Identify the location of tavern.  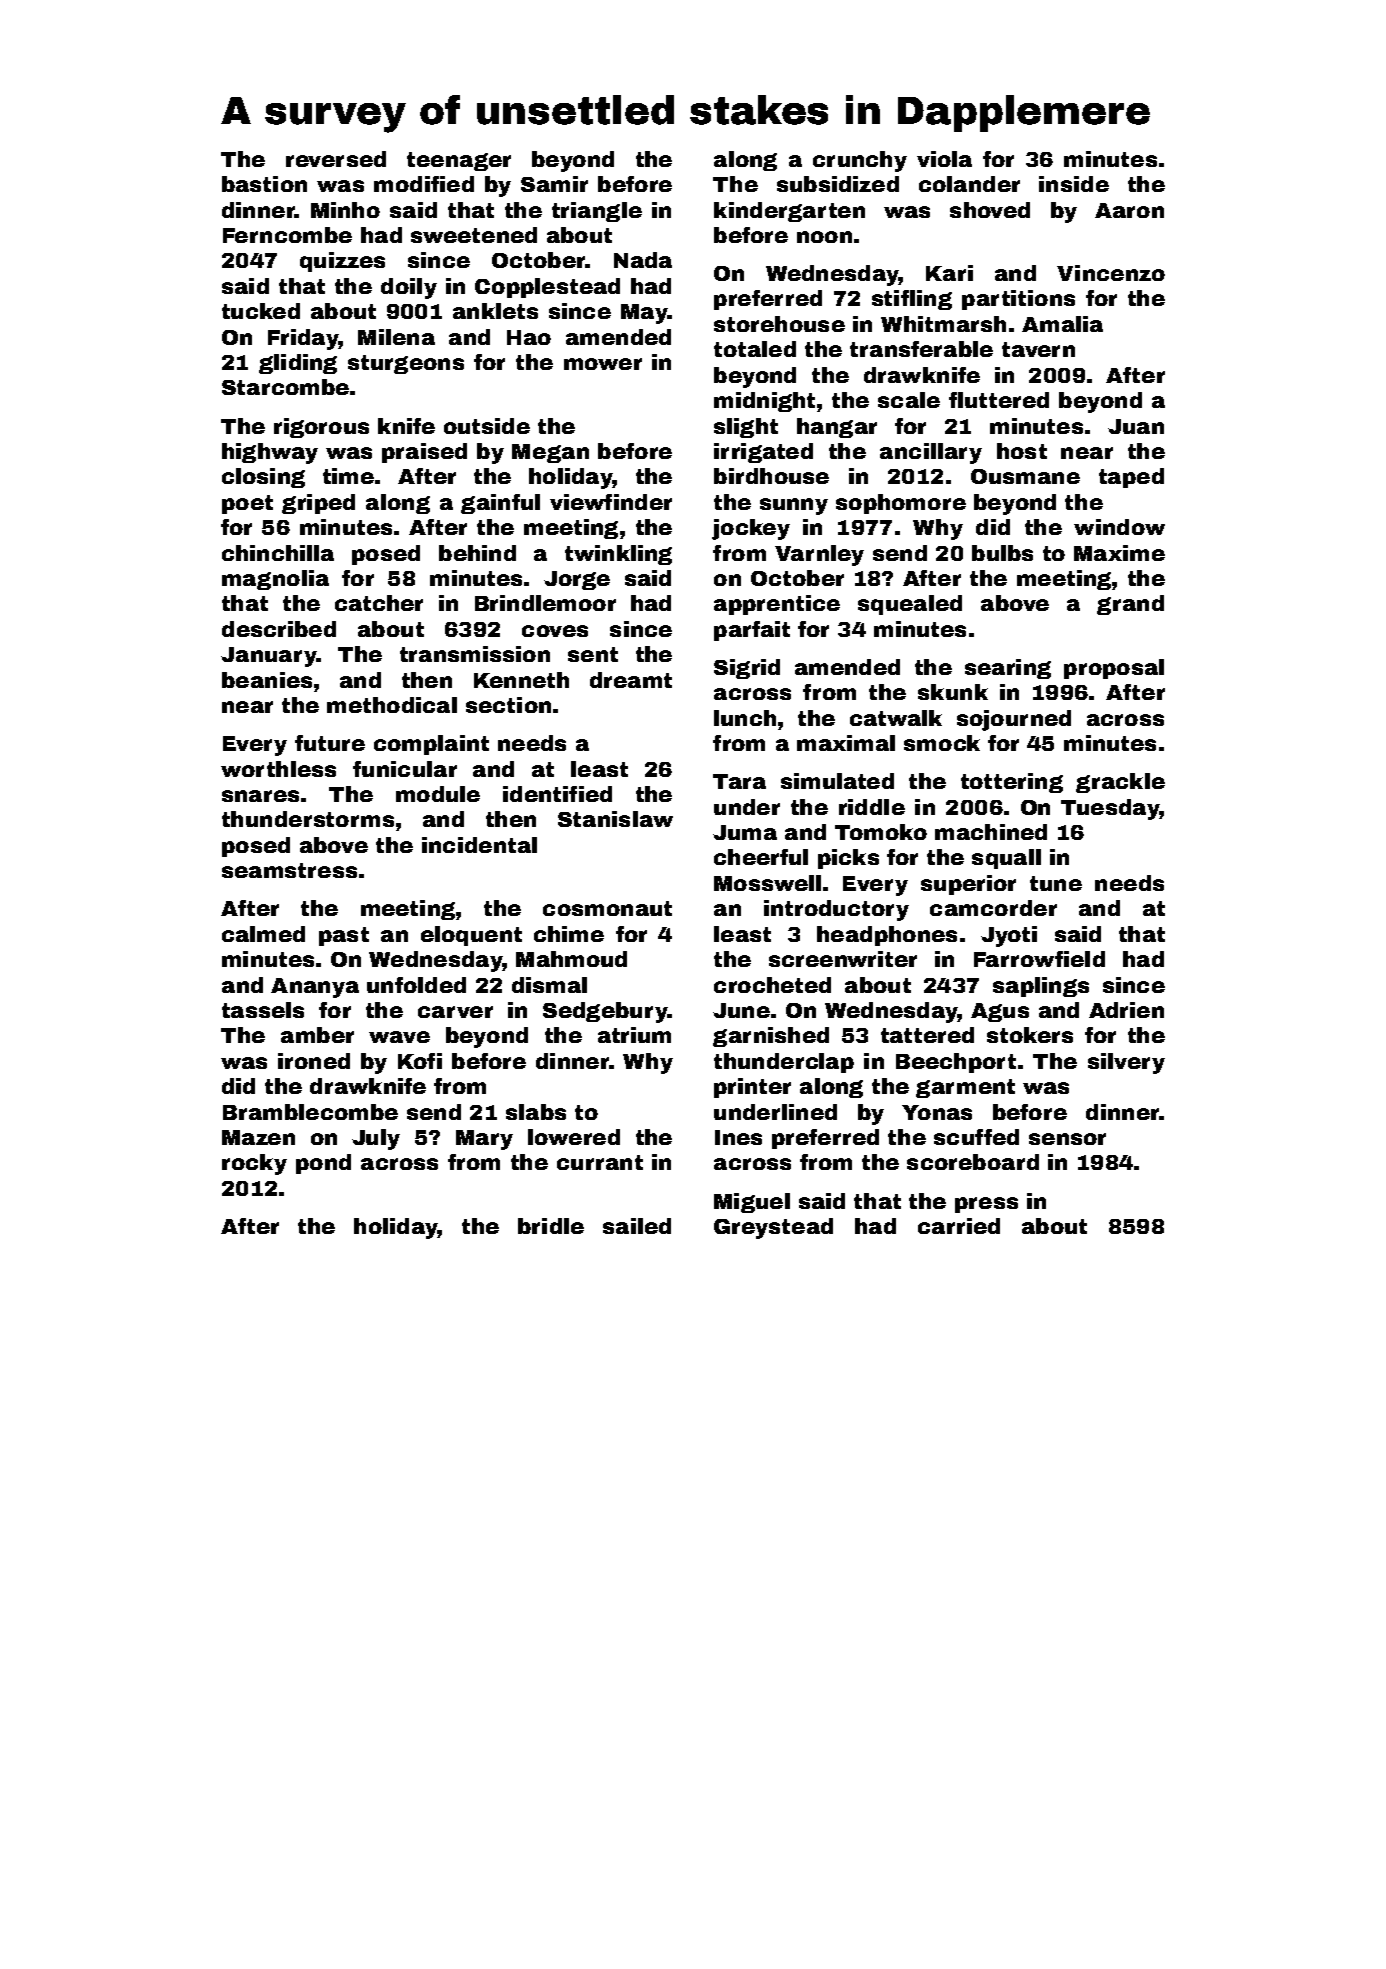
(1038, 349).
